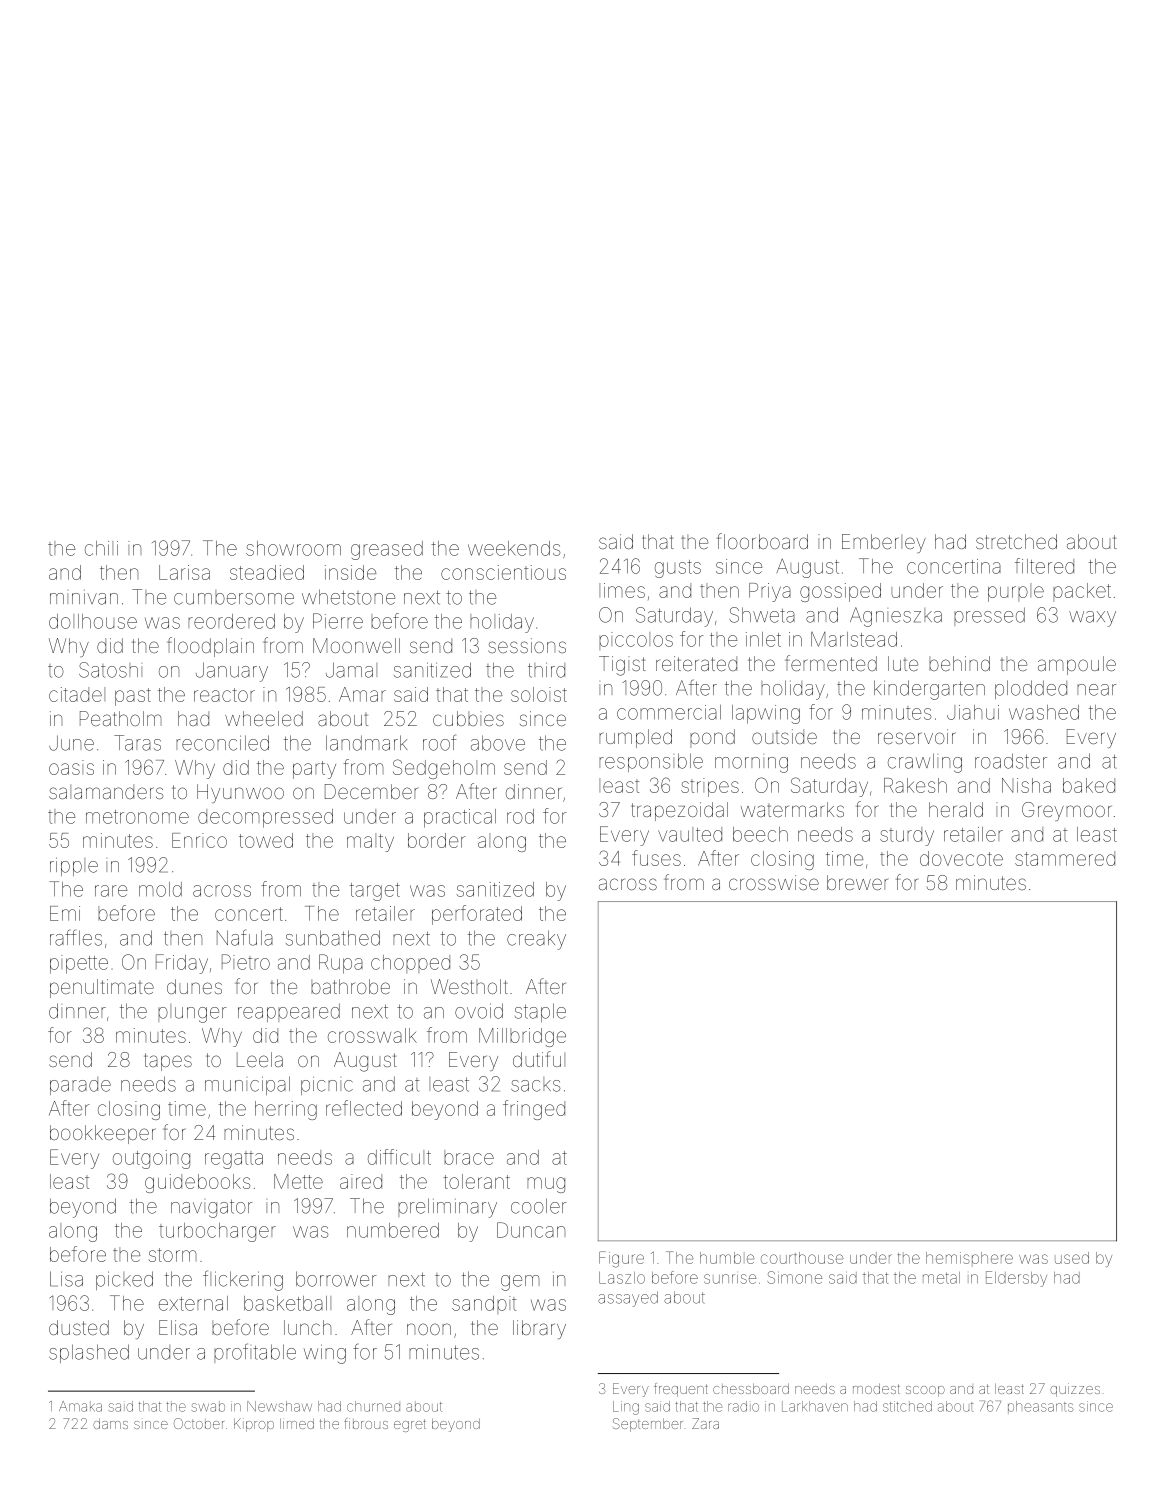 The height and width of the screenshot is (1508, 1165). What do you see at coordinates (1016, 592) in the screenshot?
I see `purple` at bounding box center [1016, 592].
